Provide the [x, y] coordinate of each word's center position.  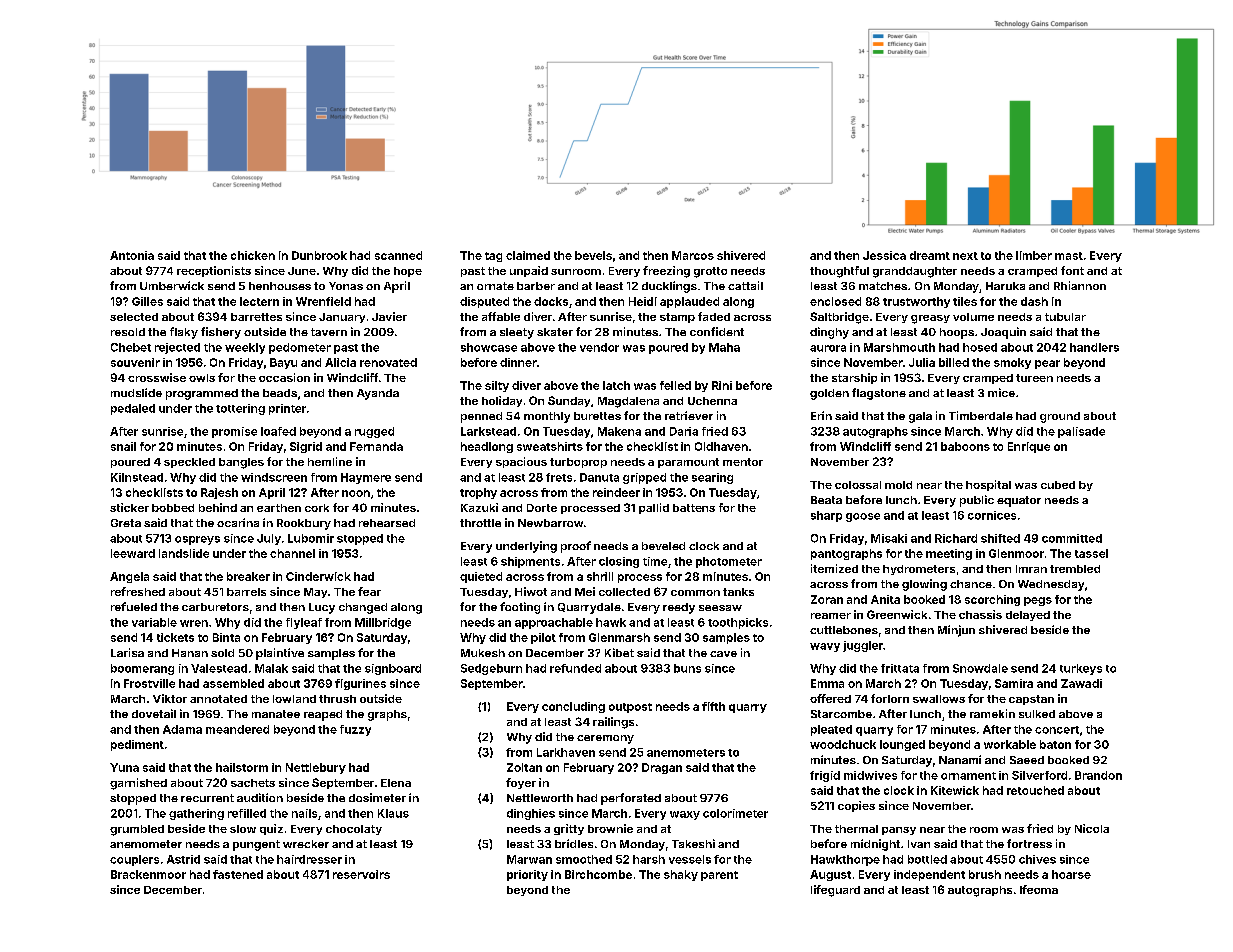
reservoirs [361, 874]
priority [527, 875]
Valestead [219, 668]
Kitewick [955, 790]
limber [1034, 255]
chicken [253, 255]
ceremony [605, 739]
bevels [593, 255]
